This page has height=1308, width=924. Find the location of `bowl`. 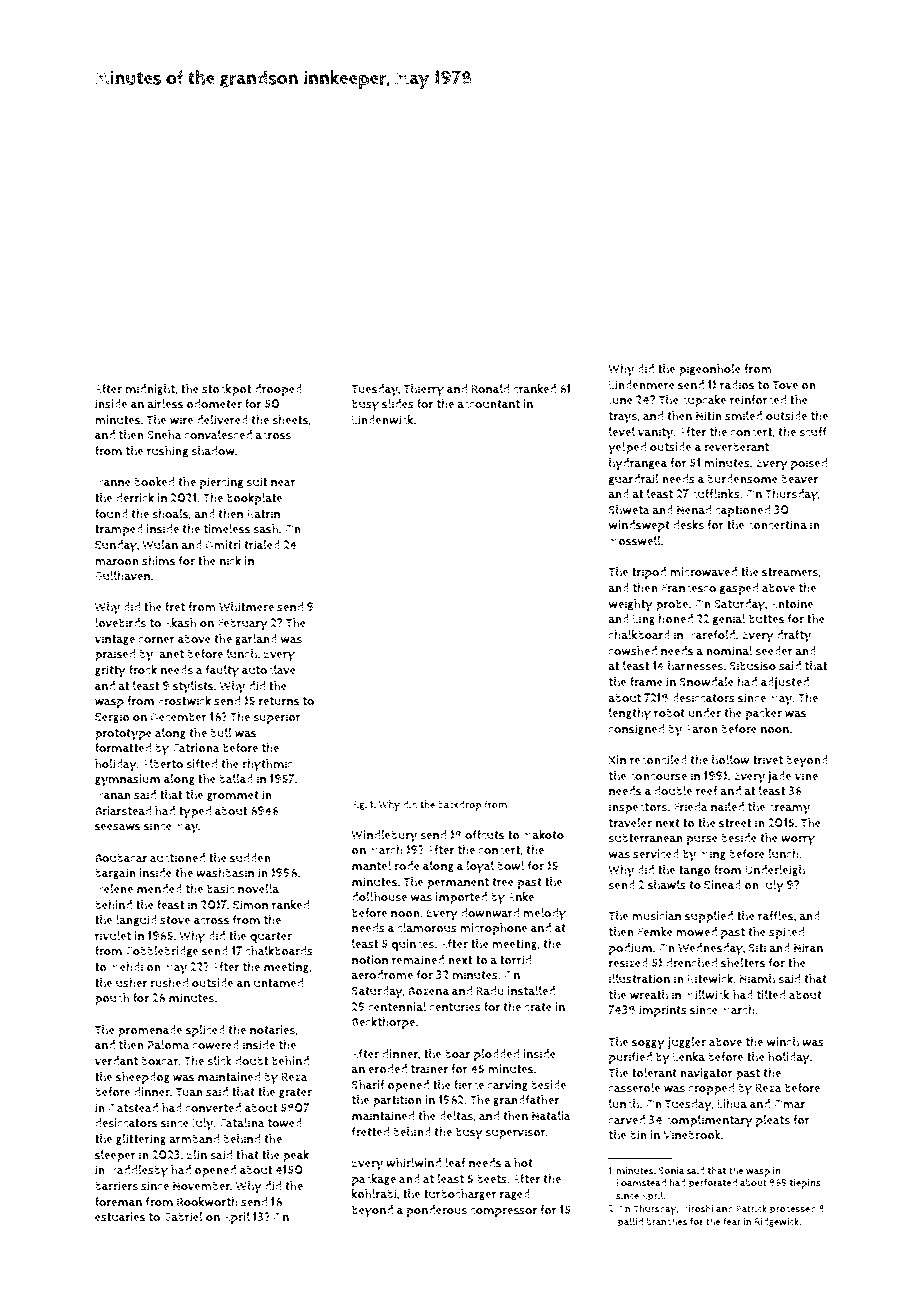

bowl is located at coordinates (510, 866).
